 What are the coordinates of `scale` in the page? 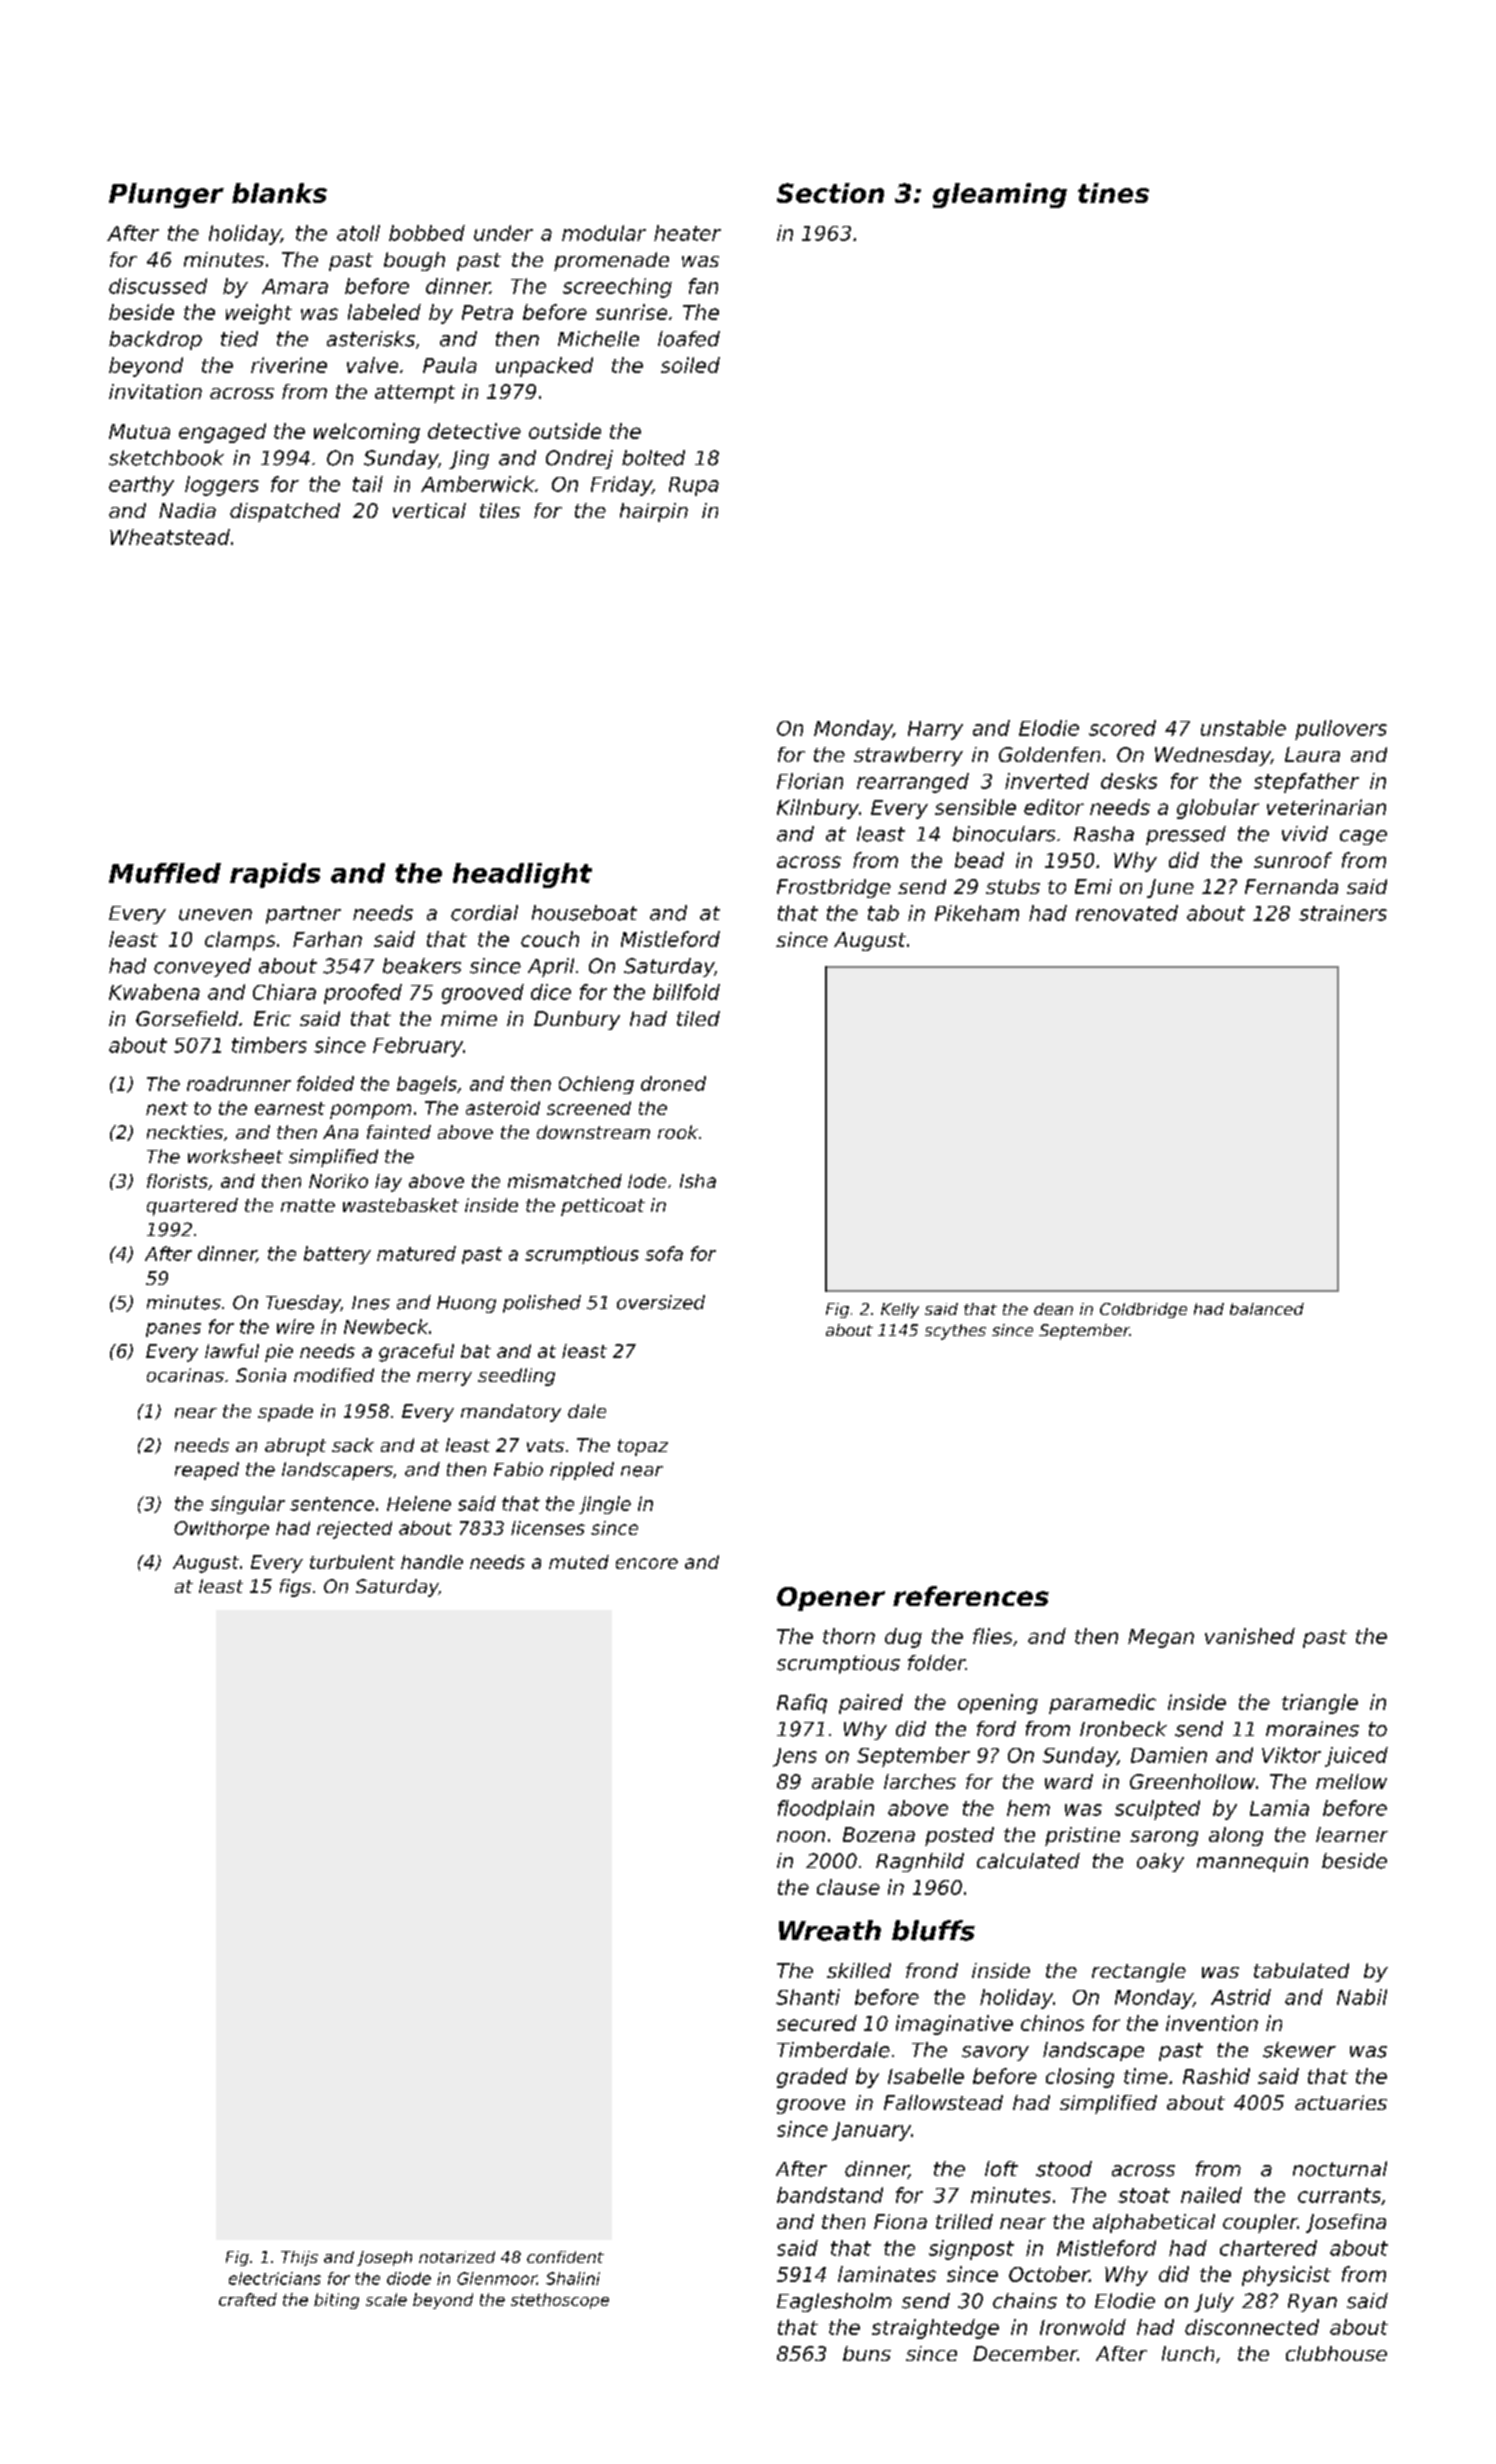 It's located at (386, 2299).
